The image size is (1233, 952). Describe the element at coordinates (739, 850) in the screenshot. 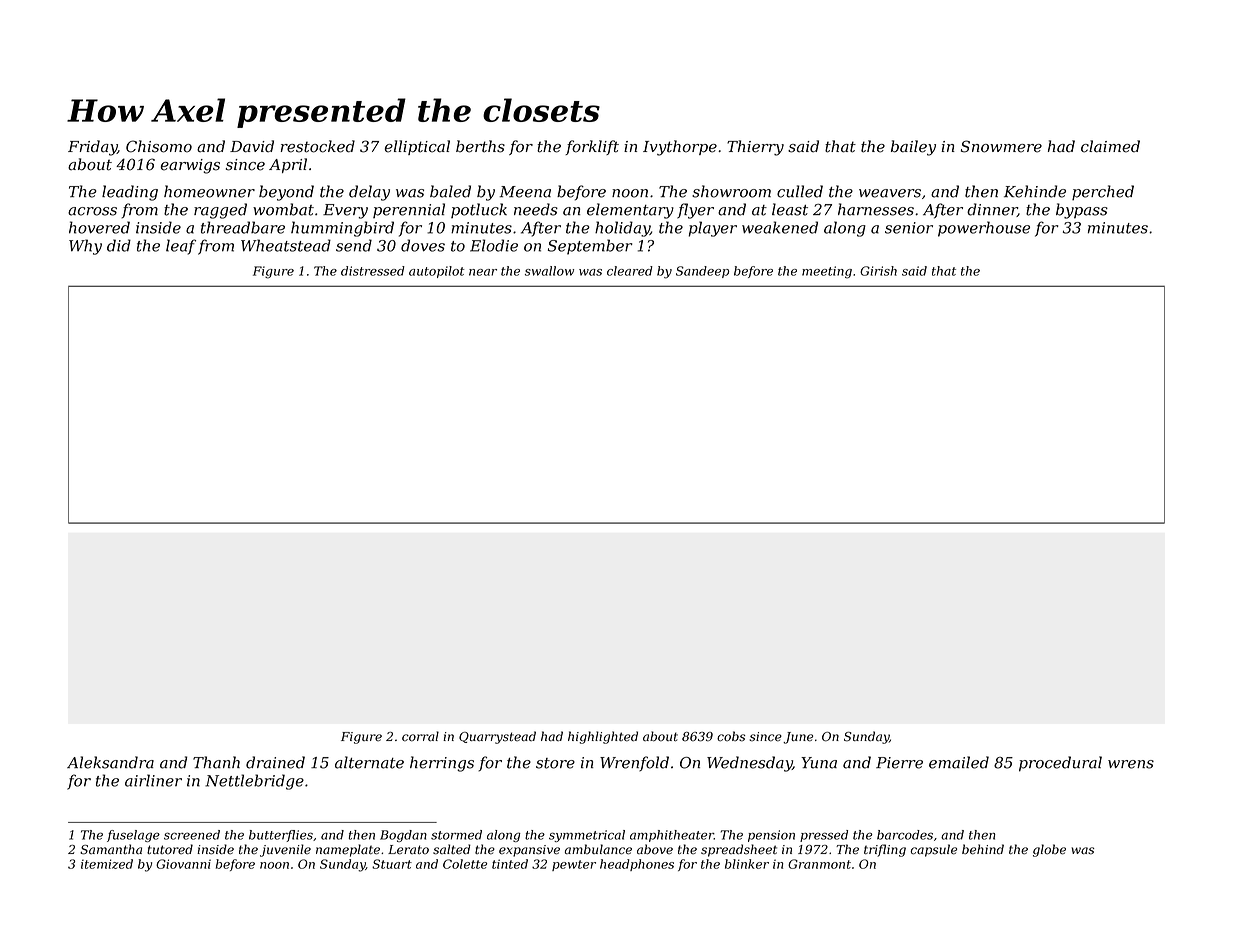

I see `spreadsheet` at that location.
